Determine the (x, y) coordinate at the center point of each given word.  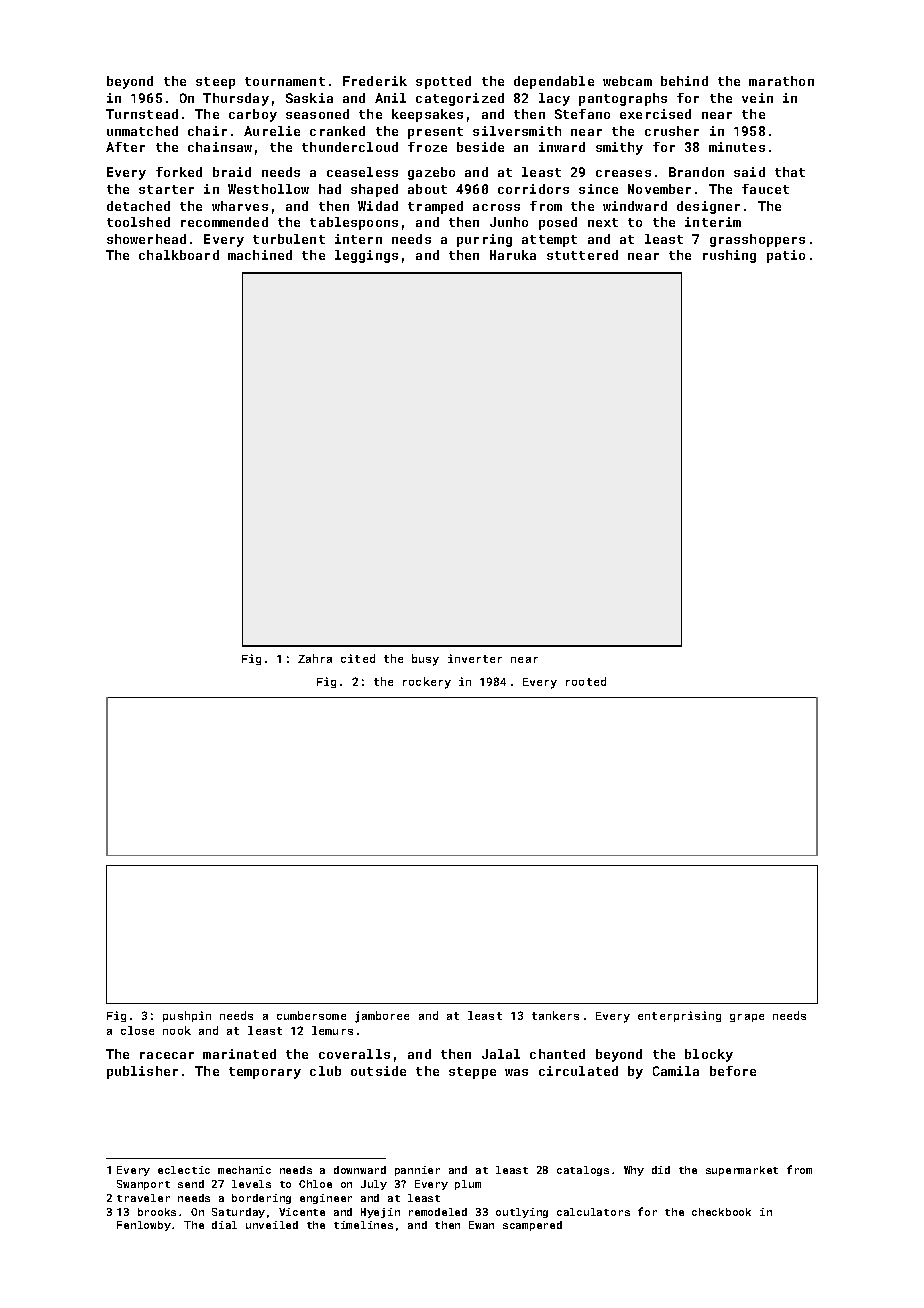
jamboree (382, 1017)
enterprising (679, 1016)
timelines (363, 1225)
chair (207, 131)
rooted (586, 681)
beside (480, 147)
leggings (366, 256)
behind (684, 81)
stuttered (582, 255)
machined (260, 255)
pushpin (187, 1016)
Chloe (315, 1184)
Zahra (315, 658)
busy (425, 660)
